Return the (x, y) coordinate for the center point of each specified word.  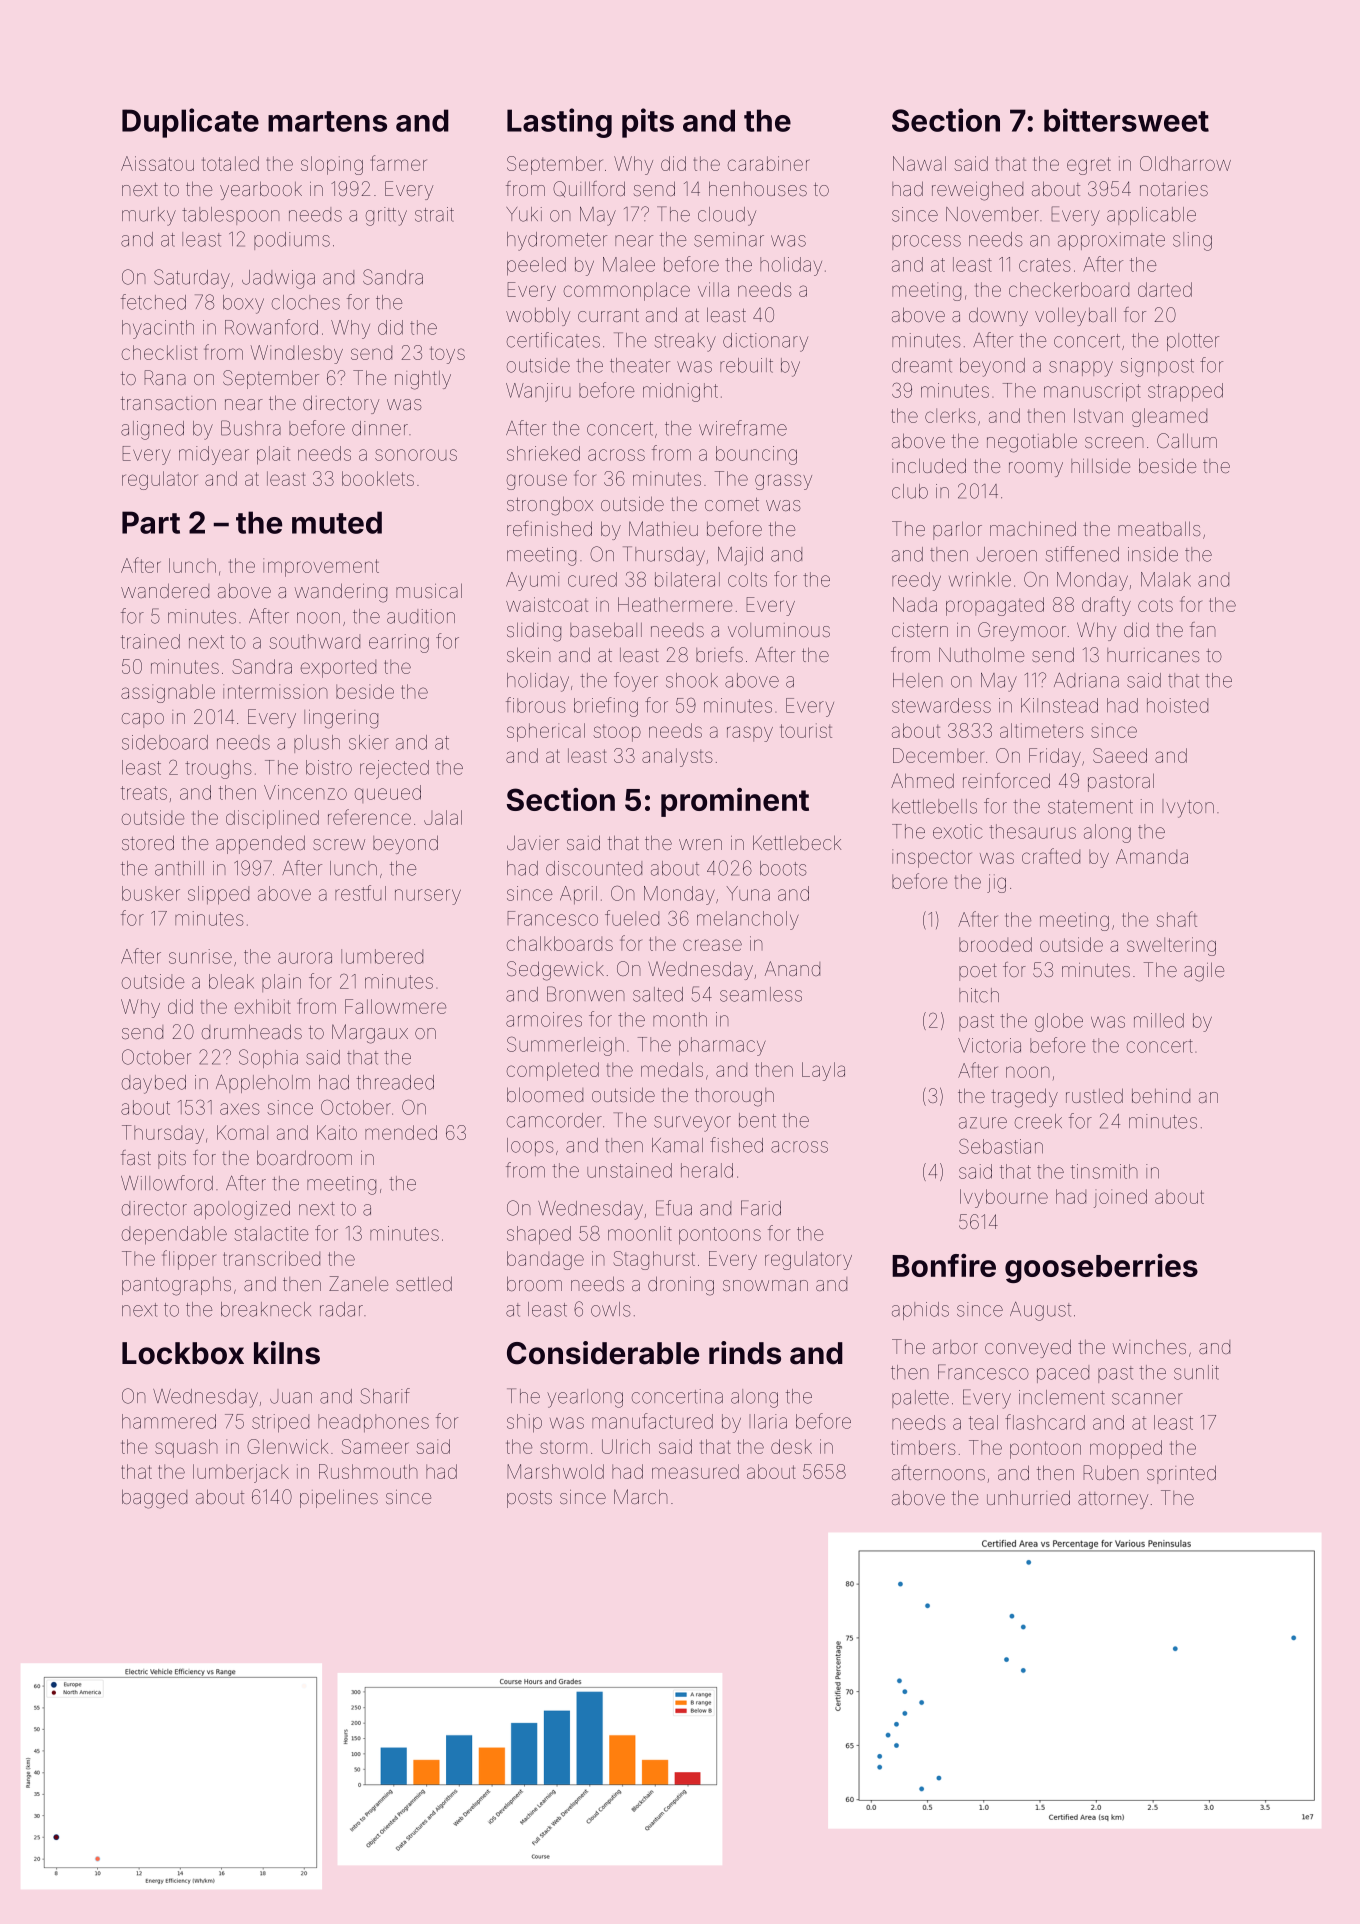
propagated (995, 606)
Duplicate (190, 123)
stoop (617, 733)
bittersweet (1126, 120)
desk (791, 1446)
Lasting (559, 123)
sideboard (165, 742)
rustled (1094, 1096)
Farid (761, 1208)
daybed (154, 1084)
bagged (154, 1499)
